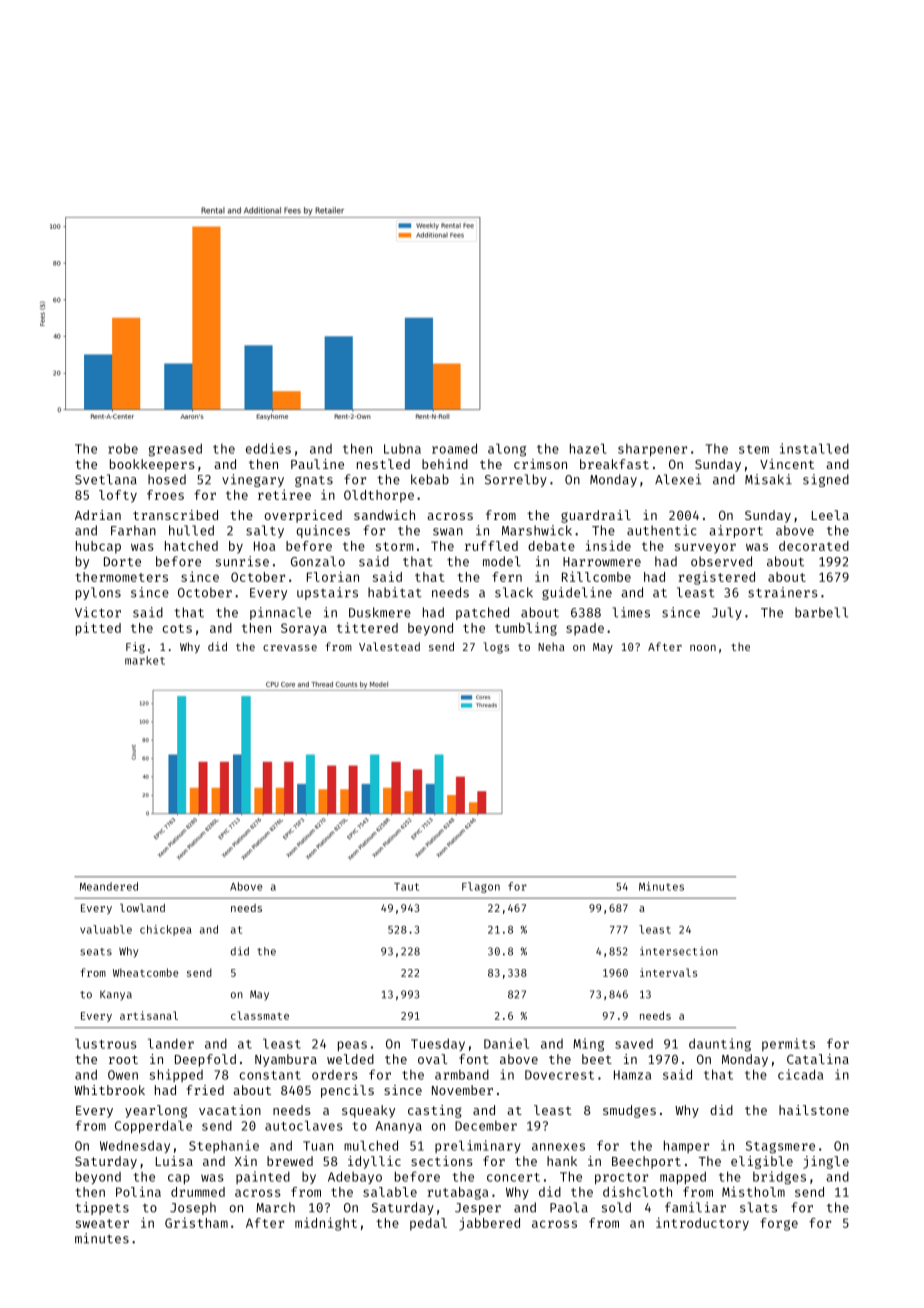 The image size is (924, 1308). I want to click on installed, so click(814, 448).
